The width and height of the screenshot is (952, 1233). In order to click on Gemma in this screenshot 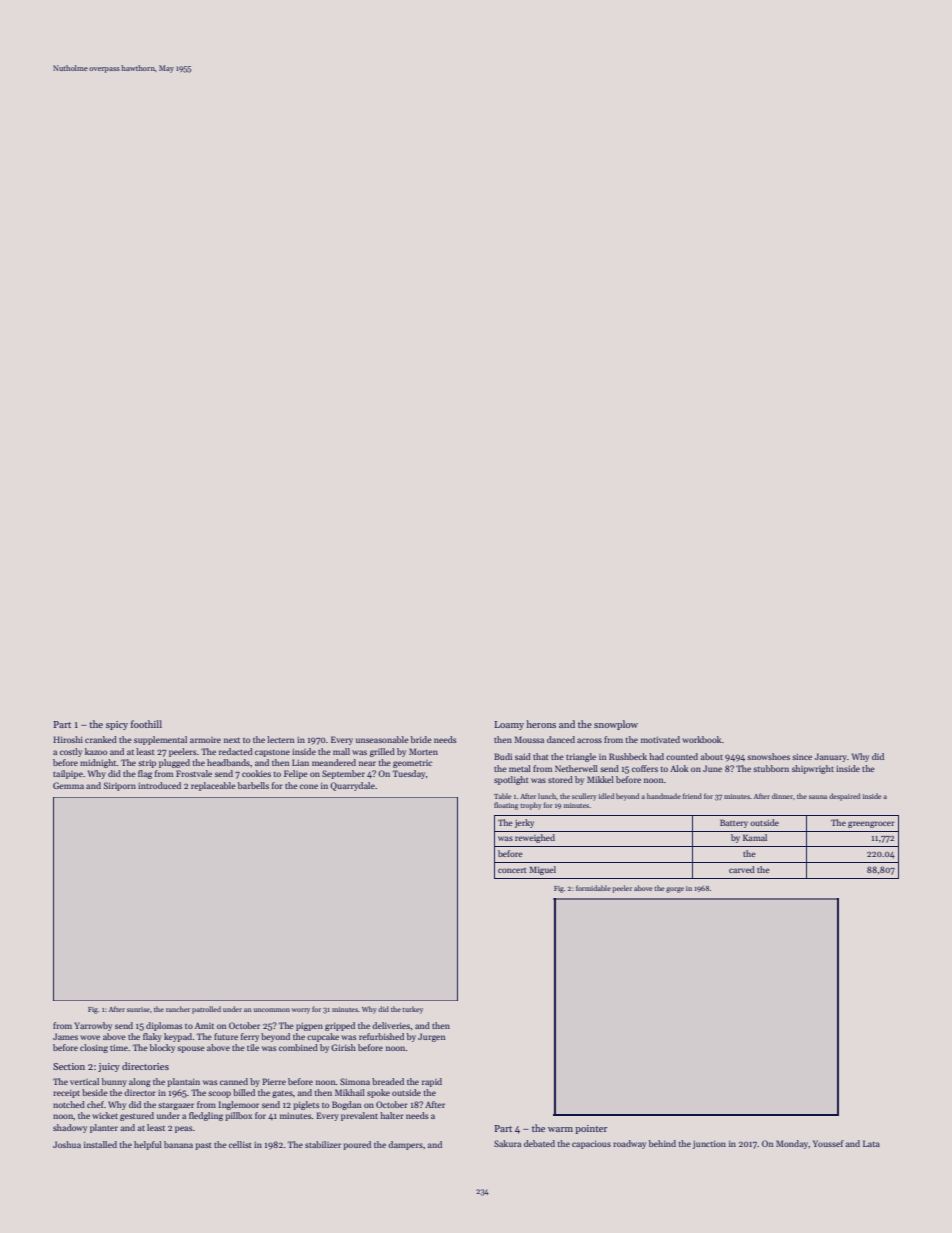, I will do `click(68, 785)`.
